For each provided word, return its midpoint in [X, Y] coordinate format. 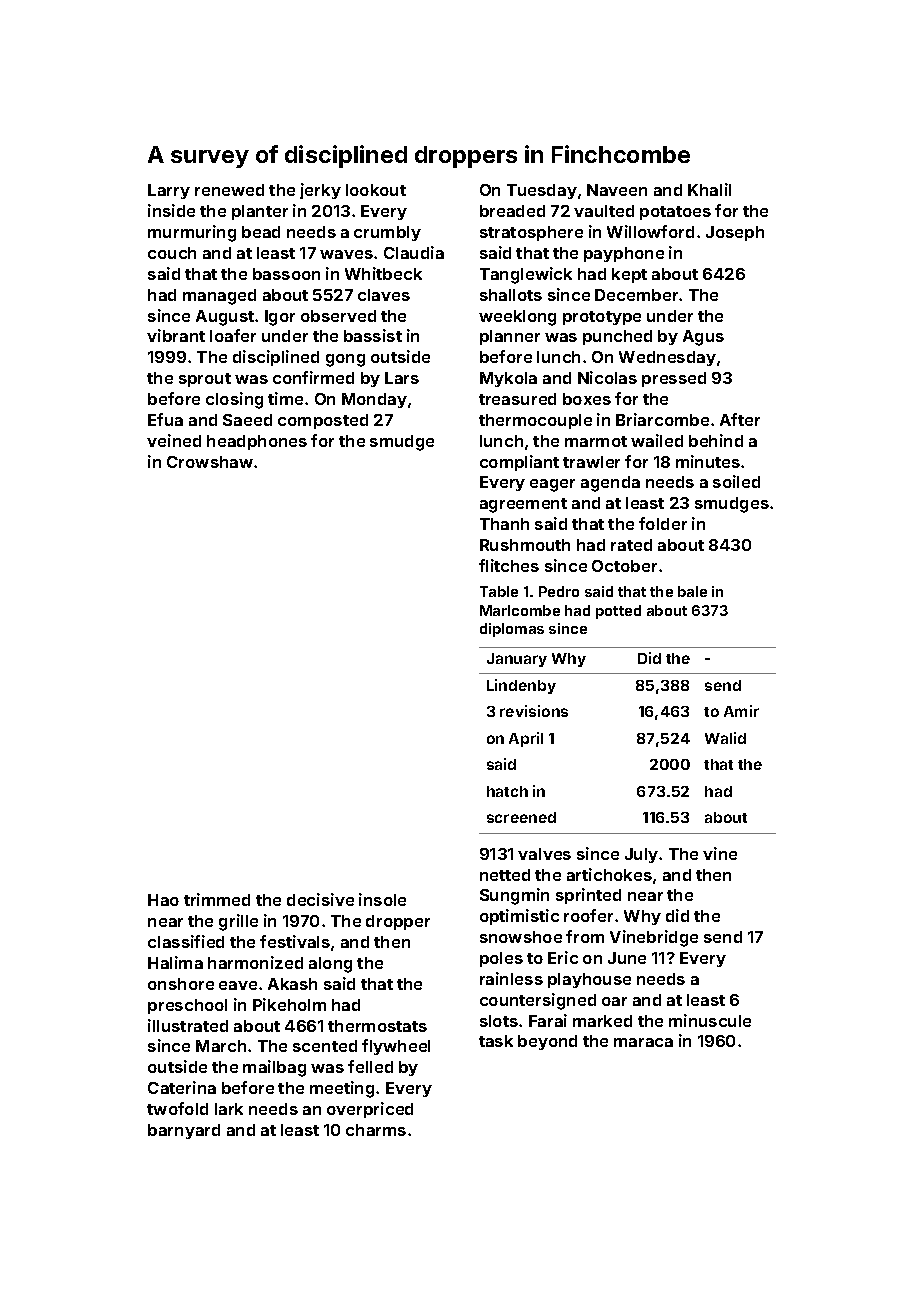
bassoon [286, 274]
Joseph [735, 233]
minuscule [710, 1020]
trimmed [217, 899]
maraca [643, 1042]
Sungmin [514, 896]
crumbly [387, 233]
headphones [257, 442]
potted [618, 612]
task [496, 1041]
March [221, 1046]
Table [499, 591]
